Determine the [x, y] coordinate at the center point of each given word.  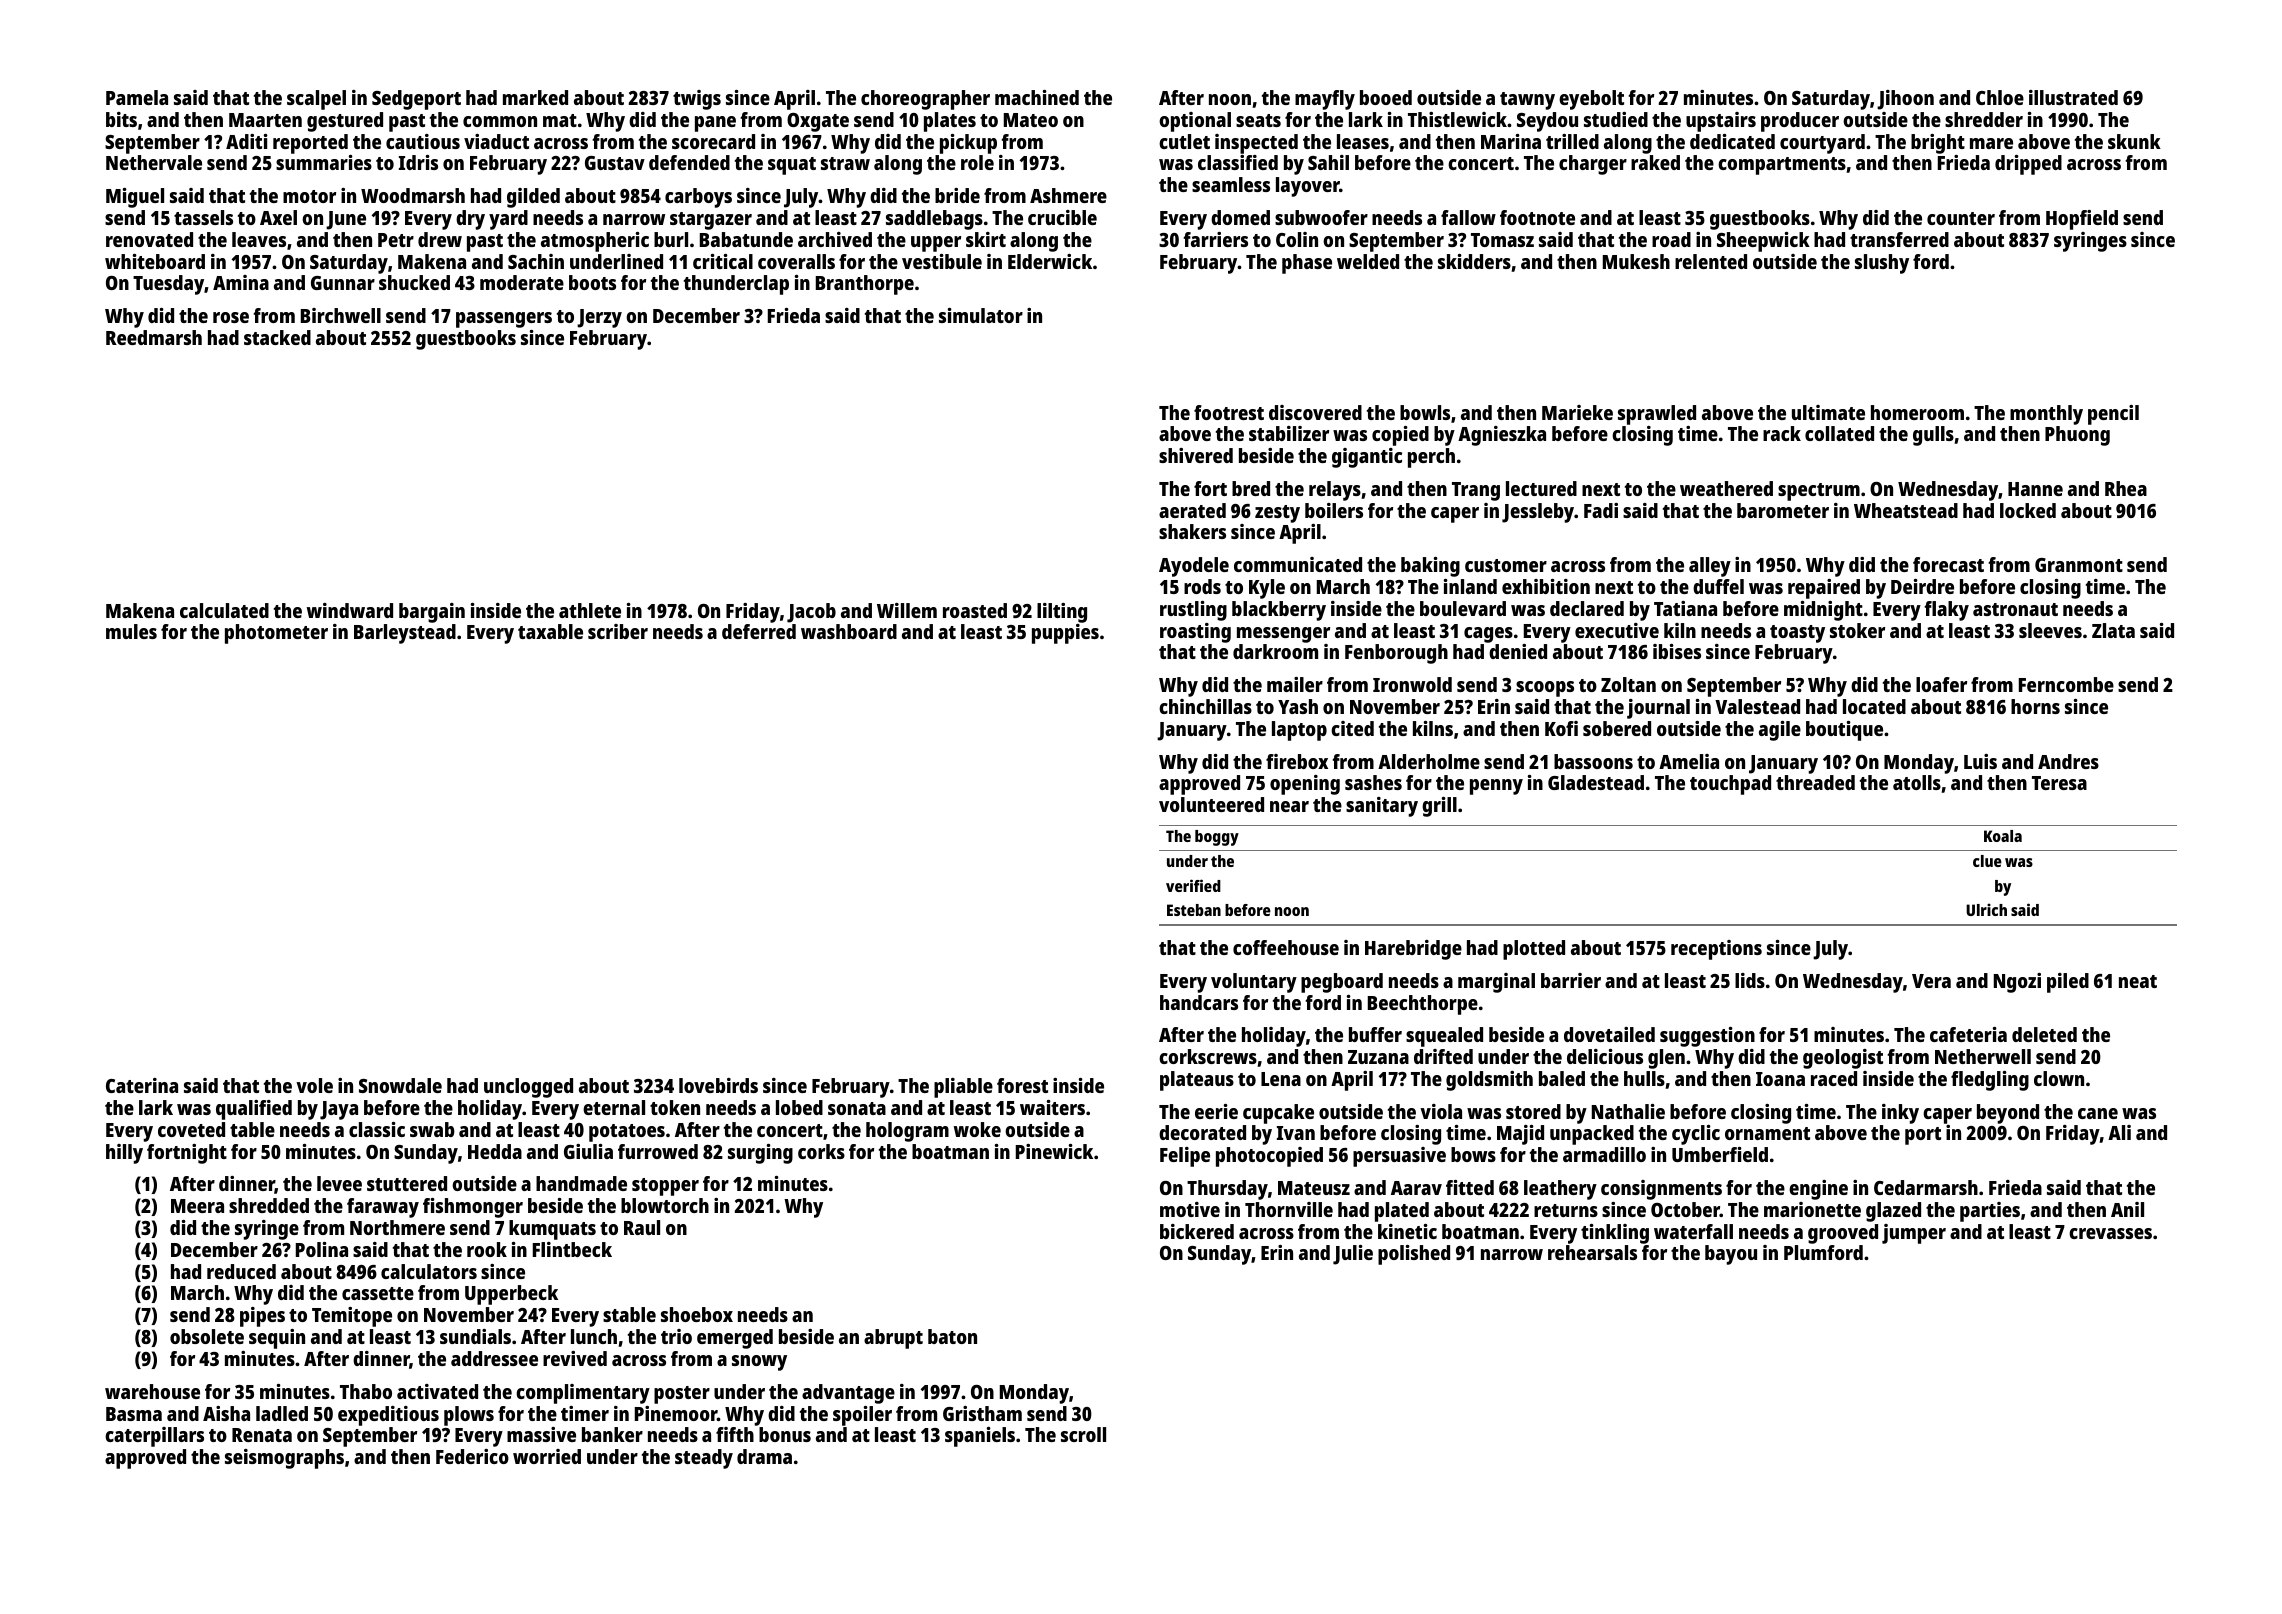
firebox [1297, 761]
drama [764, 1456]
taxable [550, 631]
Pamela [137, 97]
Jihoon [1905, 100]
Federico [472, 1456]
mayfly [1325, 100]
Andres [2068, 761]
